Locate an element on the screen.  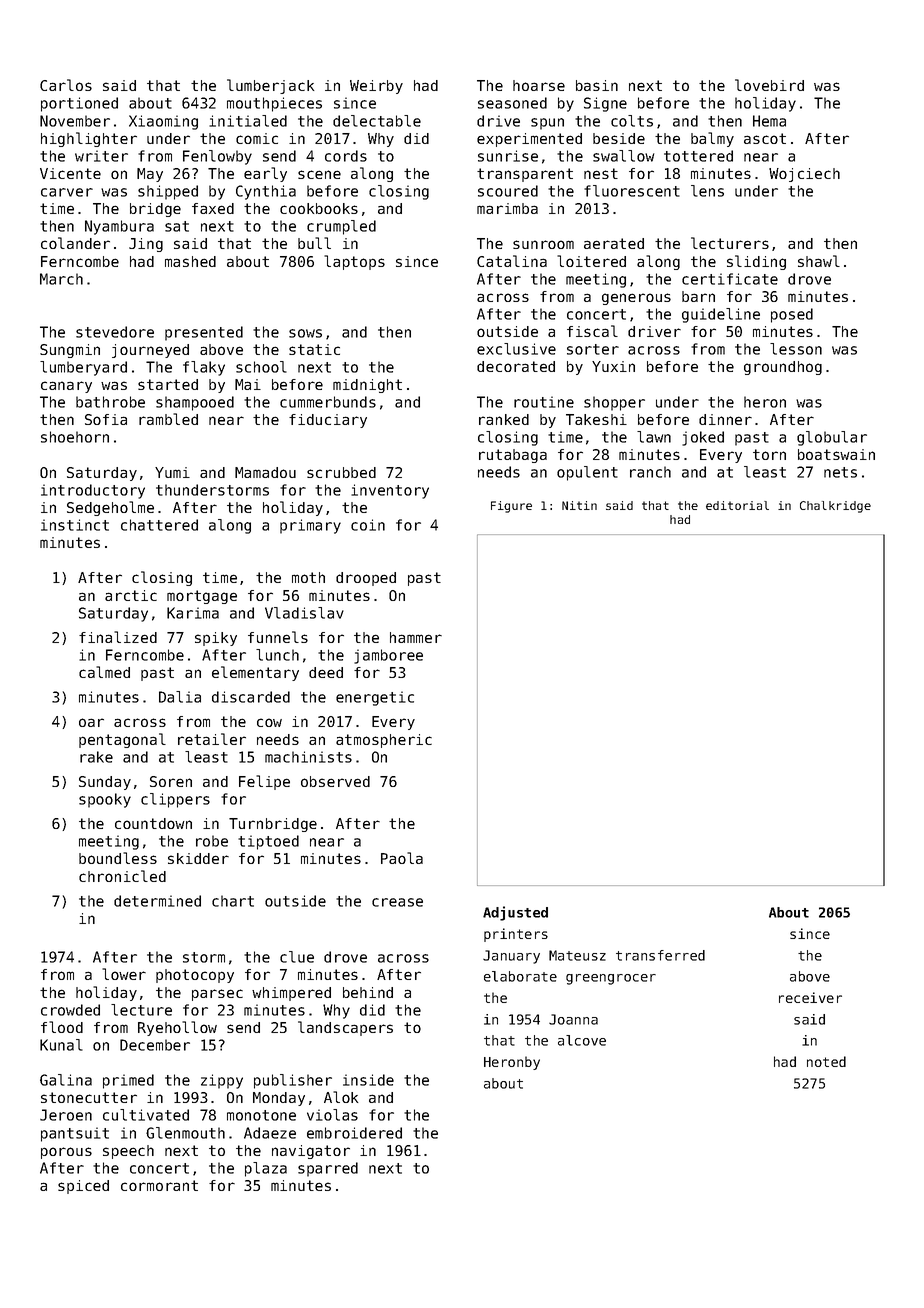
basin is located at coordinates (597, 85).
